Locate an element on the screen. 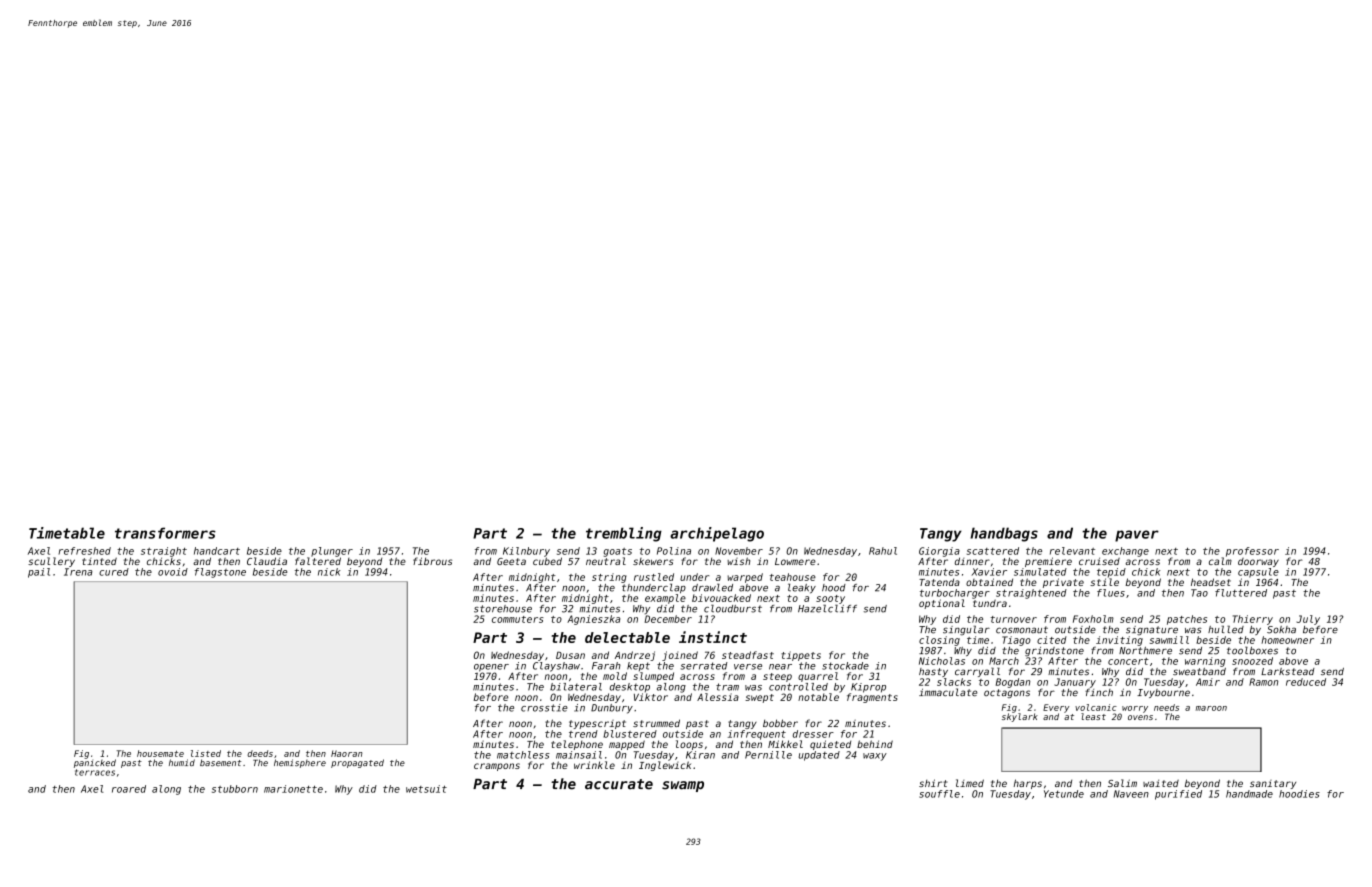  waxy is located at coordinates (875, 757).
